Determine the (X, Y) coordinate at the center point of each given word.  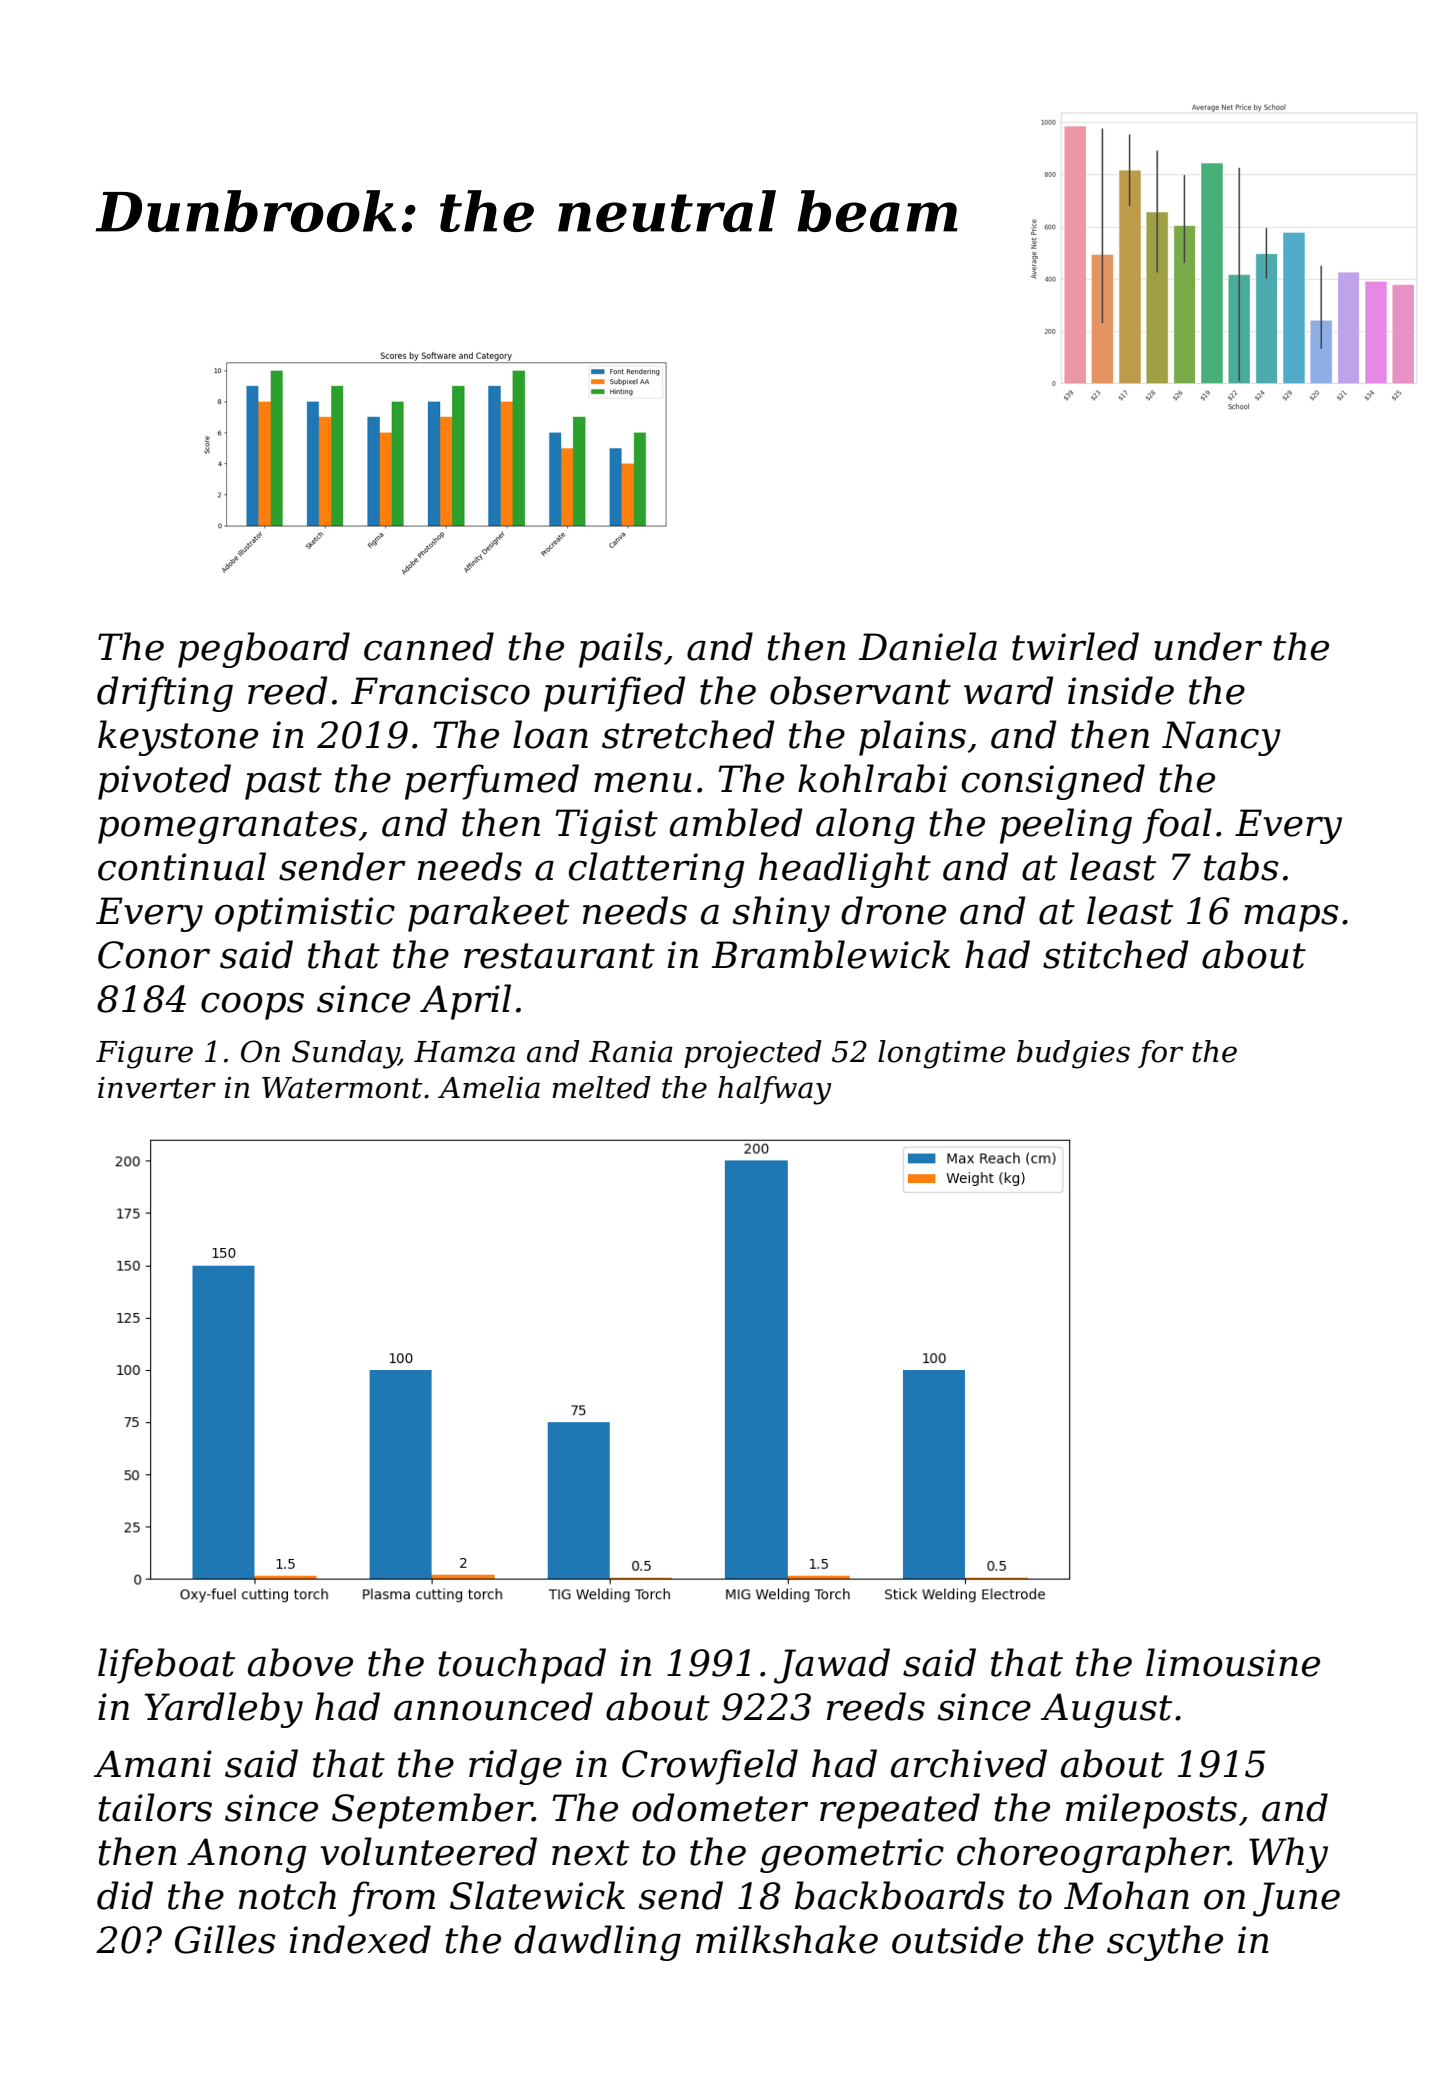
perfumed (492, 782)
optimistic (305, 914)
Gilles (225, 1939)
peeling (1066, 826)
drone (893, 910)
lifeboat (166, 1666)
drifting (165, 694)
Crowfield (710, 1767)
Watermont (342, 1088)
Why (1288, 1855)
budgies (1073, 1054)
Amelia (489, 1087)
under (1208, 646)
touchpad (522, 1666)
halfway (774, 1090)
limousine (1233, 1662)
